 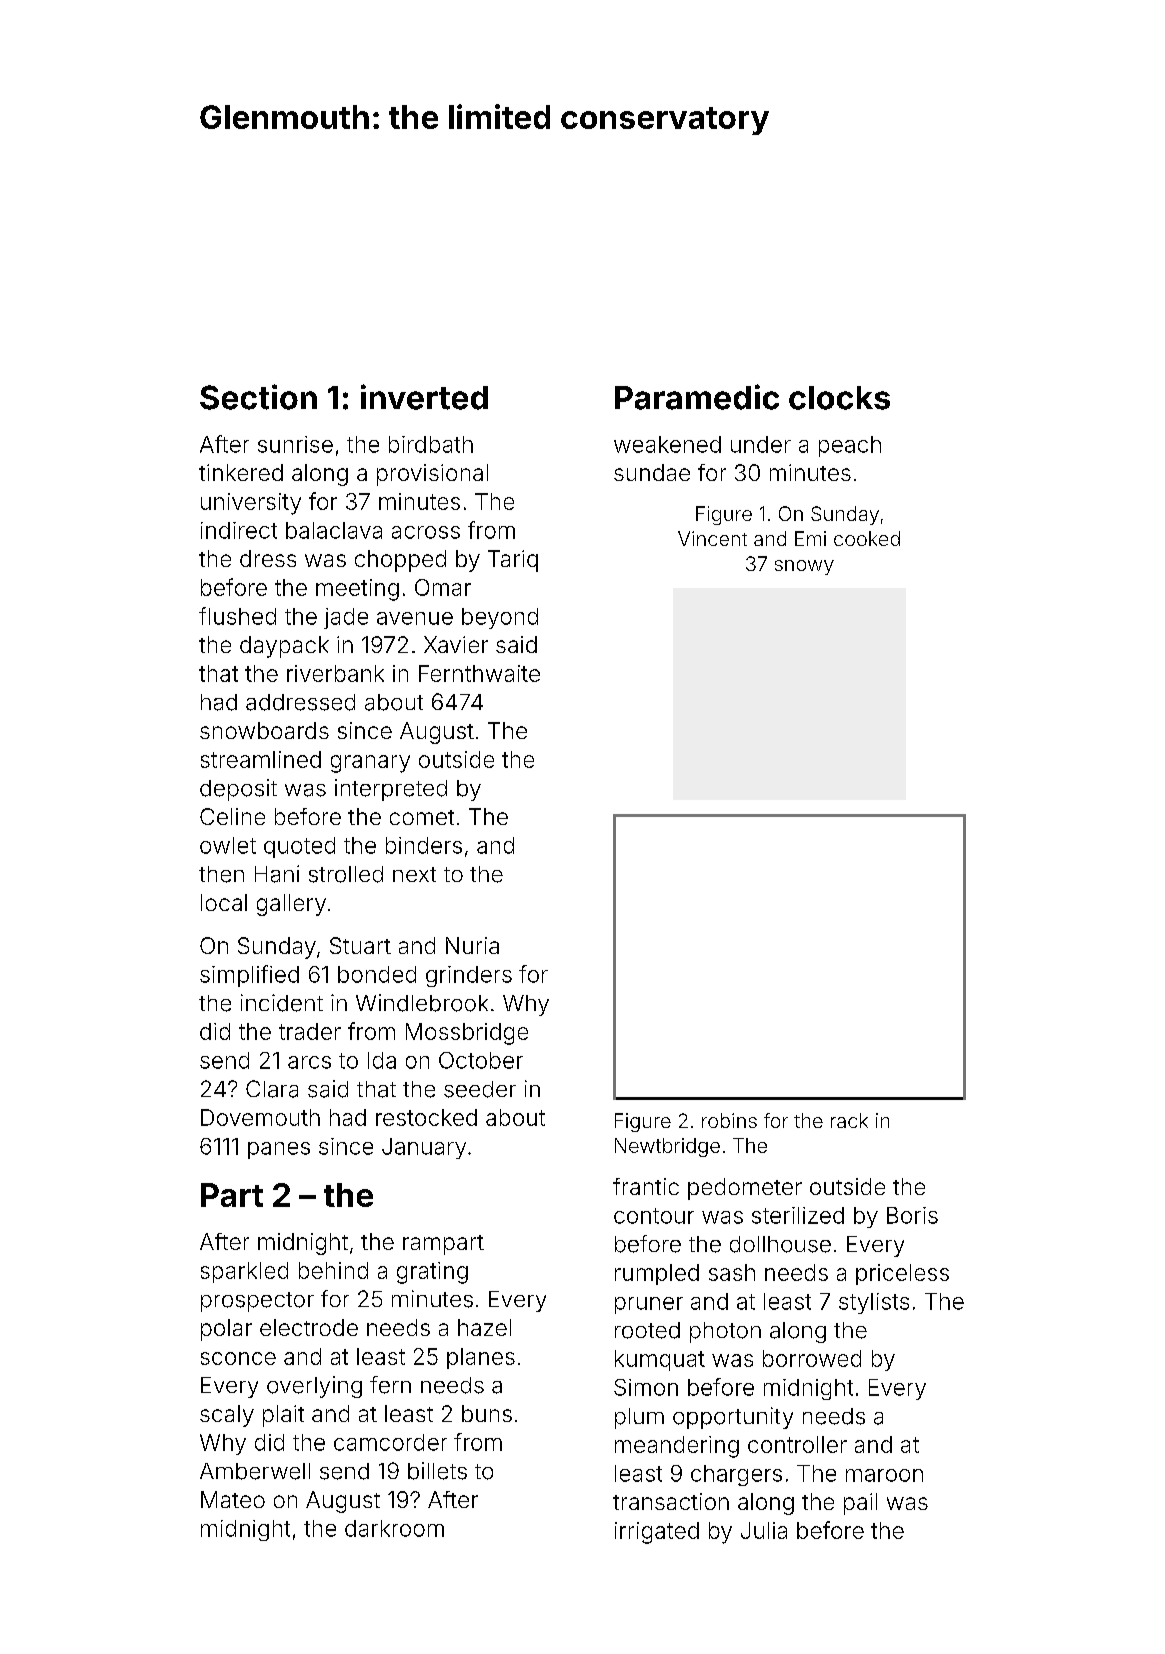 I want to click on then, so click(x=221, y=874).
